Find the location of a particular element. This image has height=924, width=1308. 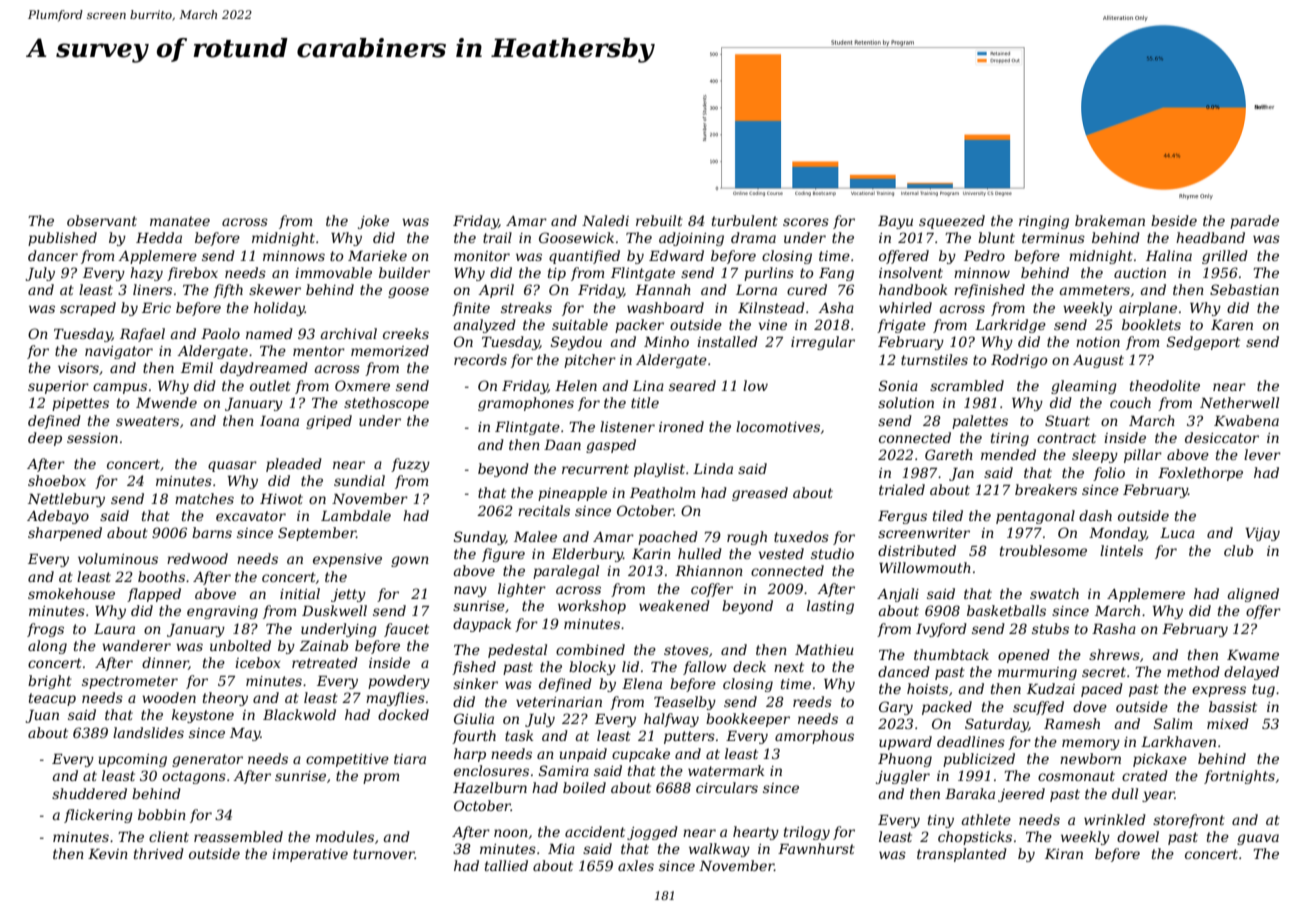

purlins is located at coordinates (769, 274).
